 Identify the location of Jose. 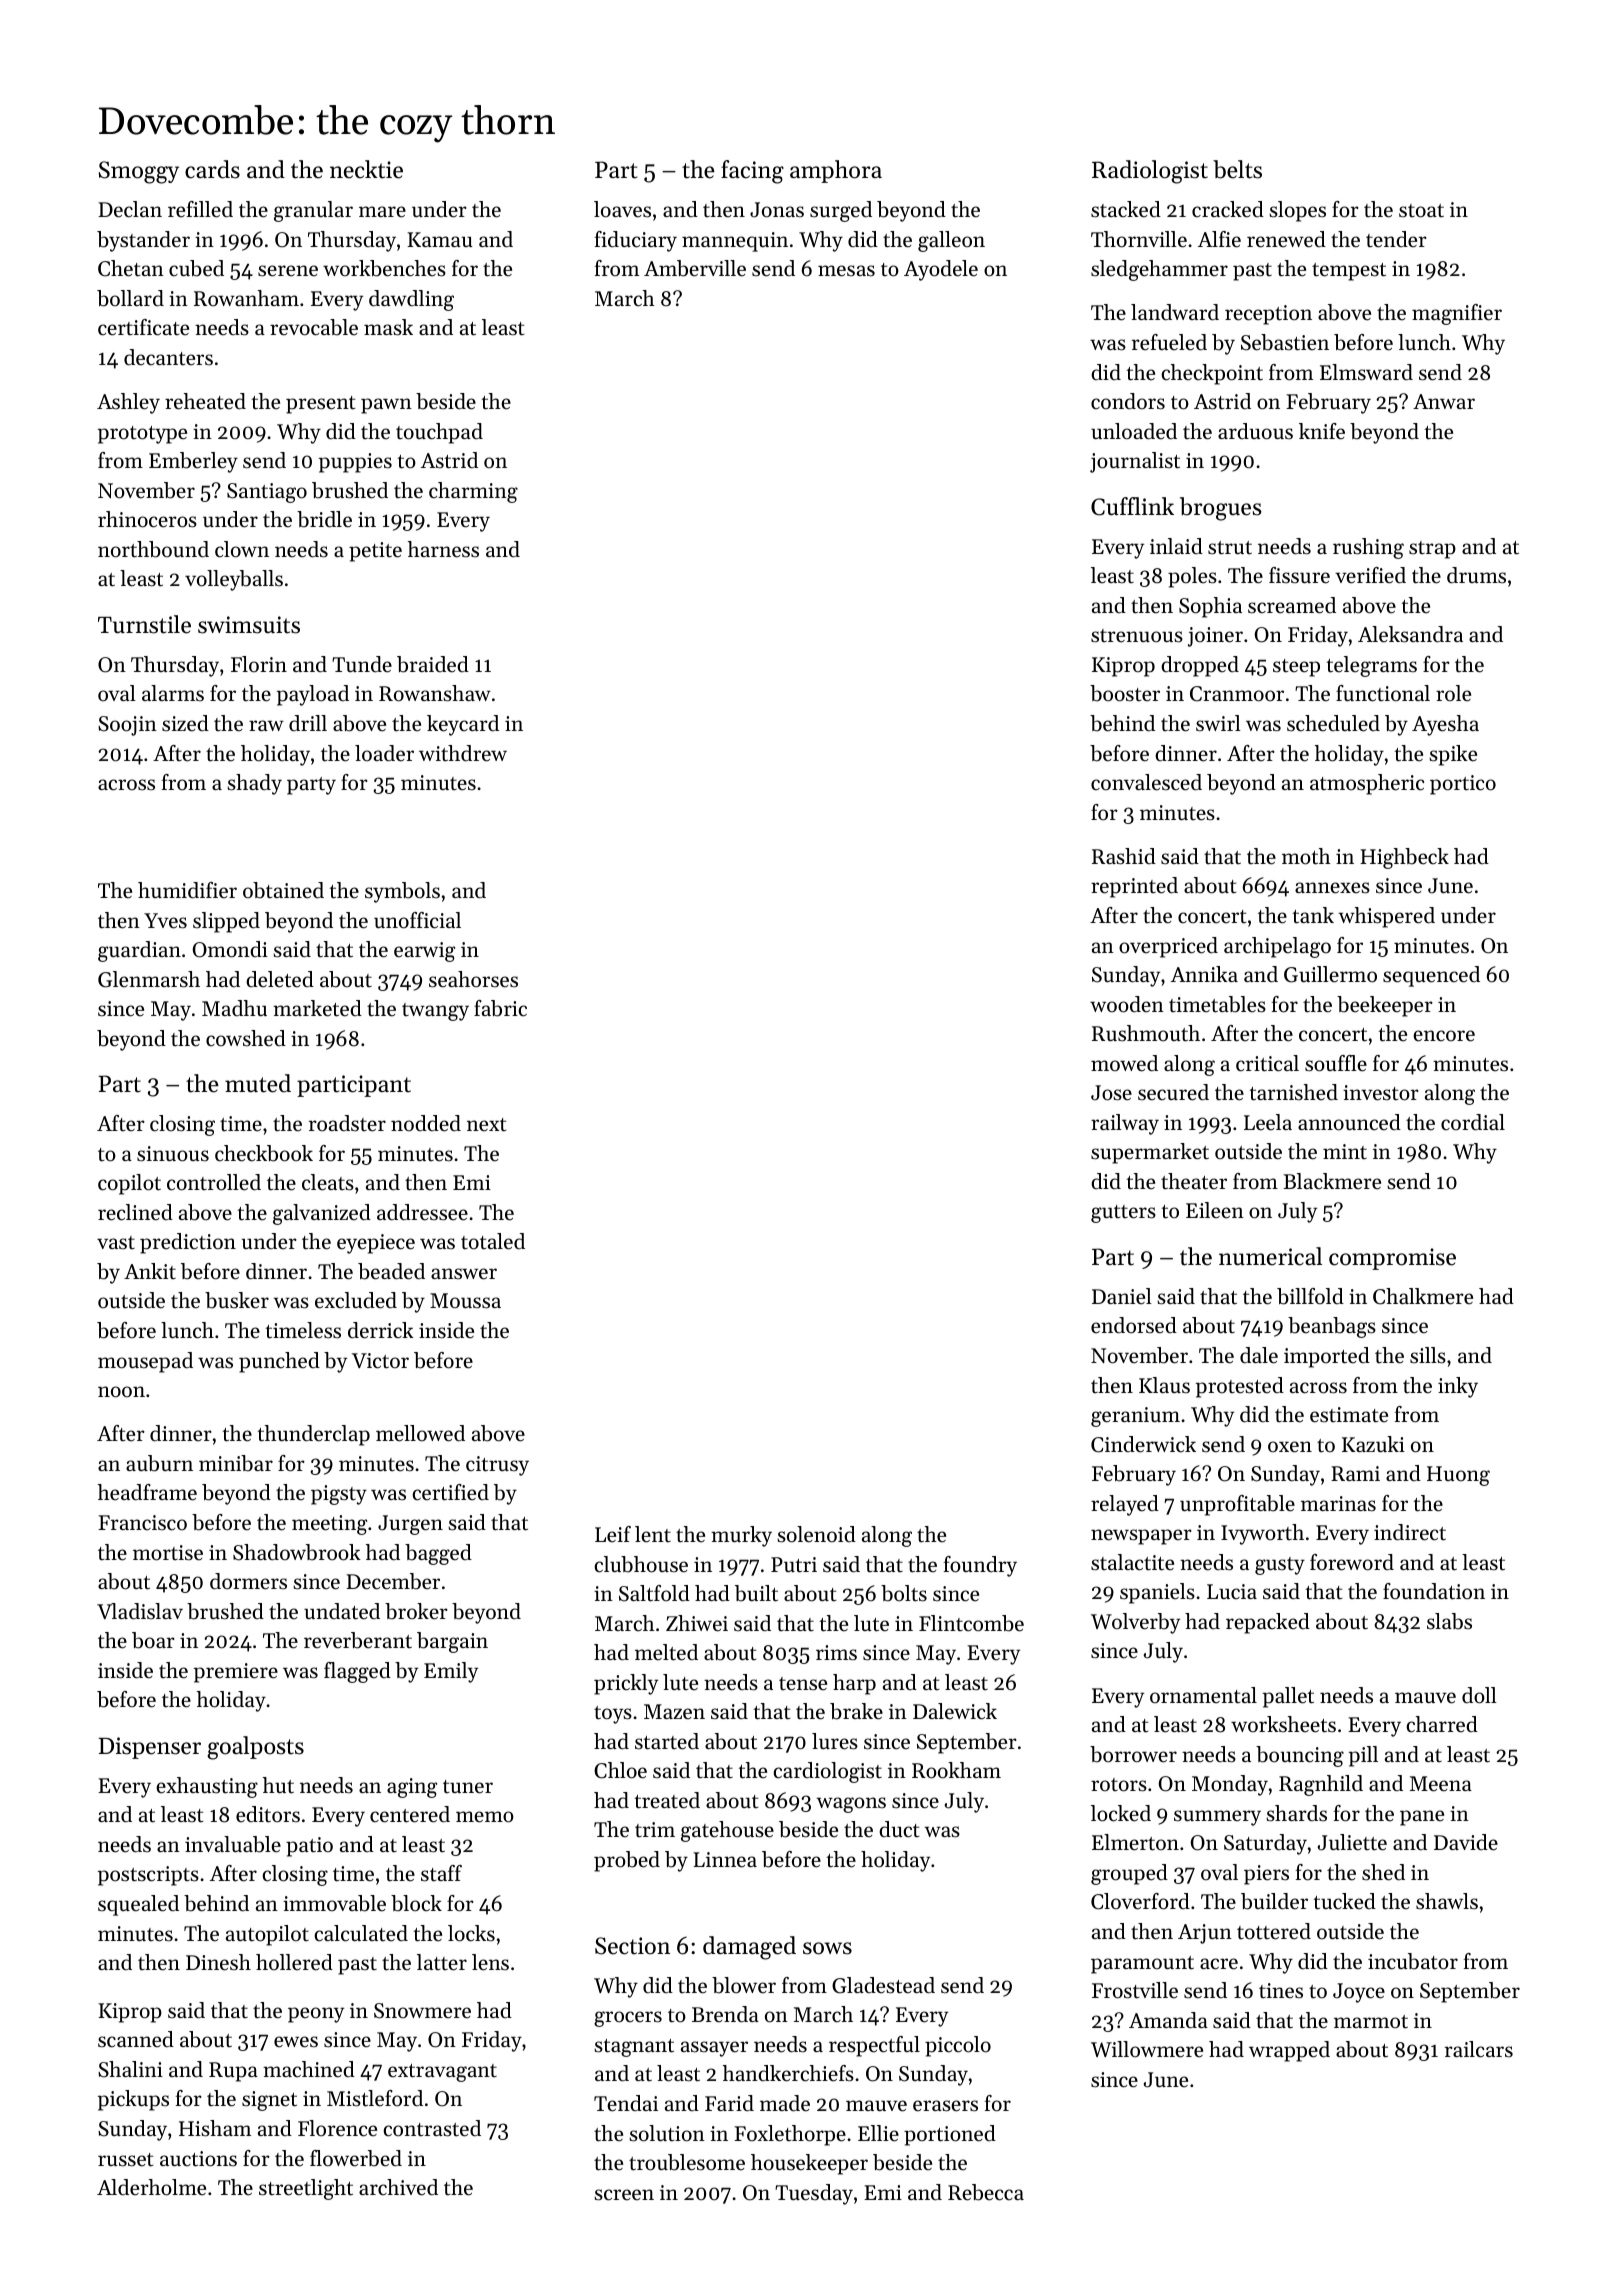
(1111, 1093).
